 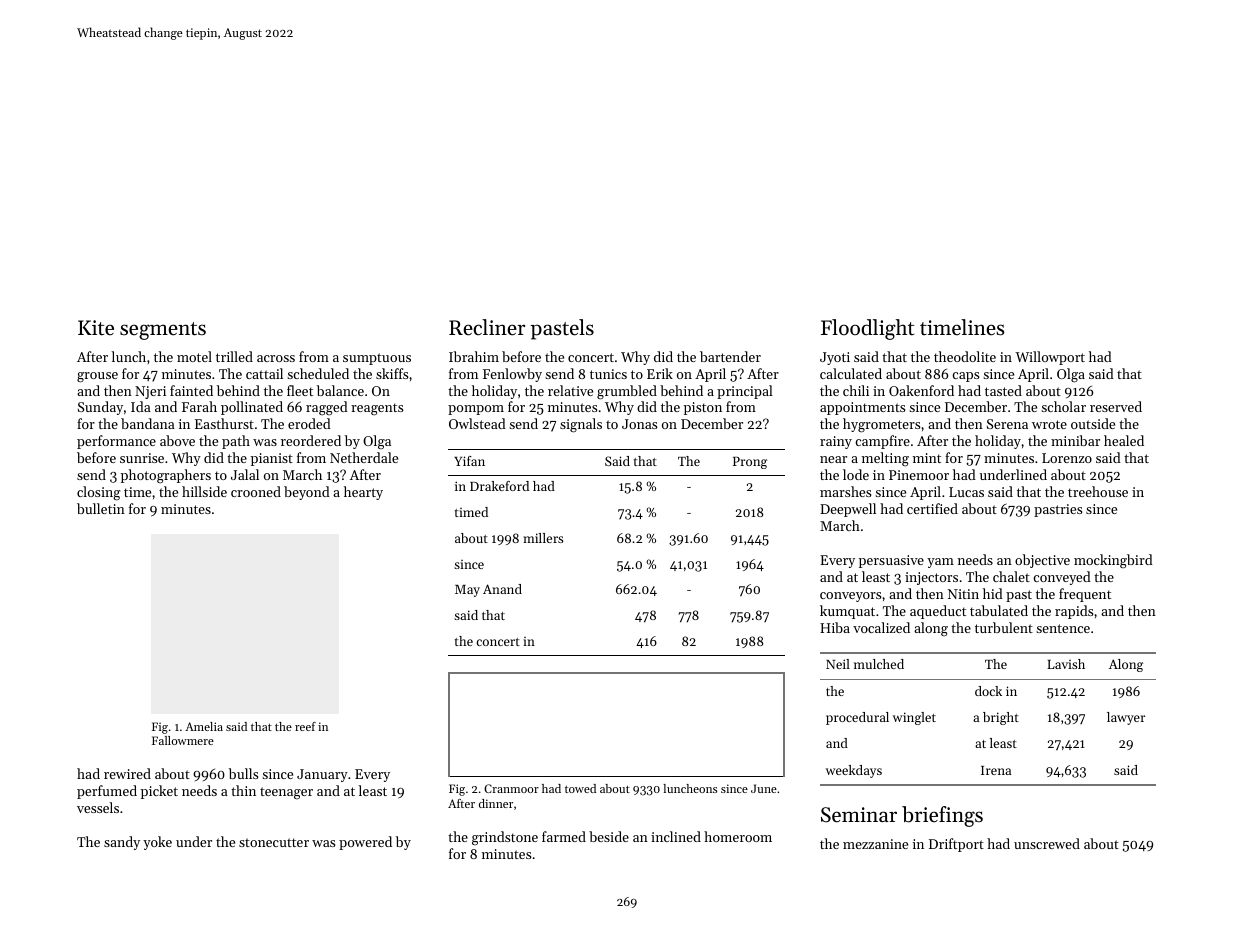 I want to click on procedural, so click(x=857, y=718).
